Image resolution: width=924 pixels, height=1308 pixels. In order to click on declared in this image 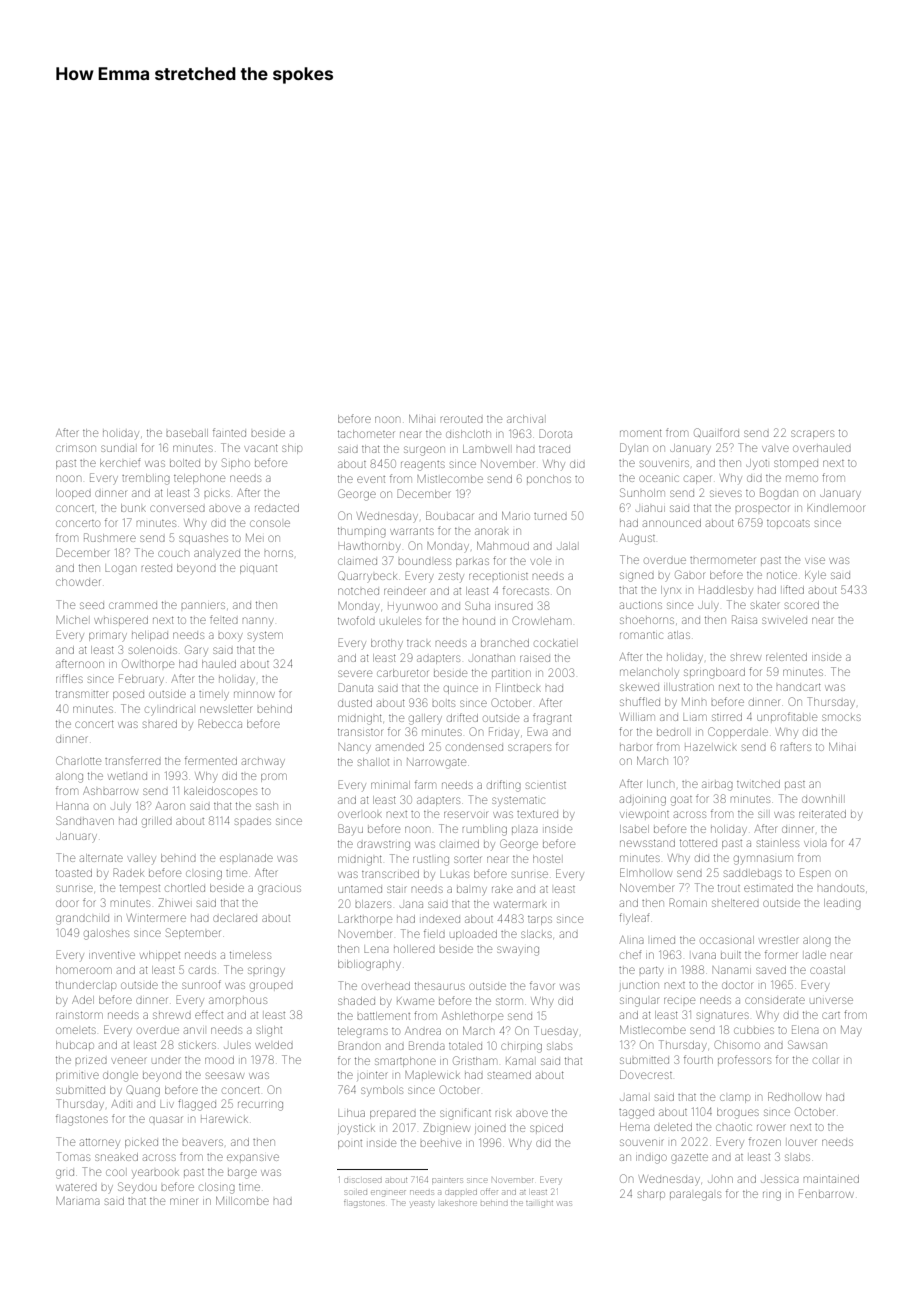, I will do `click(235, 918)`.
